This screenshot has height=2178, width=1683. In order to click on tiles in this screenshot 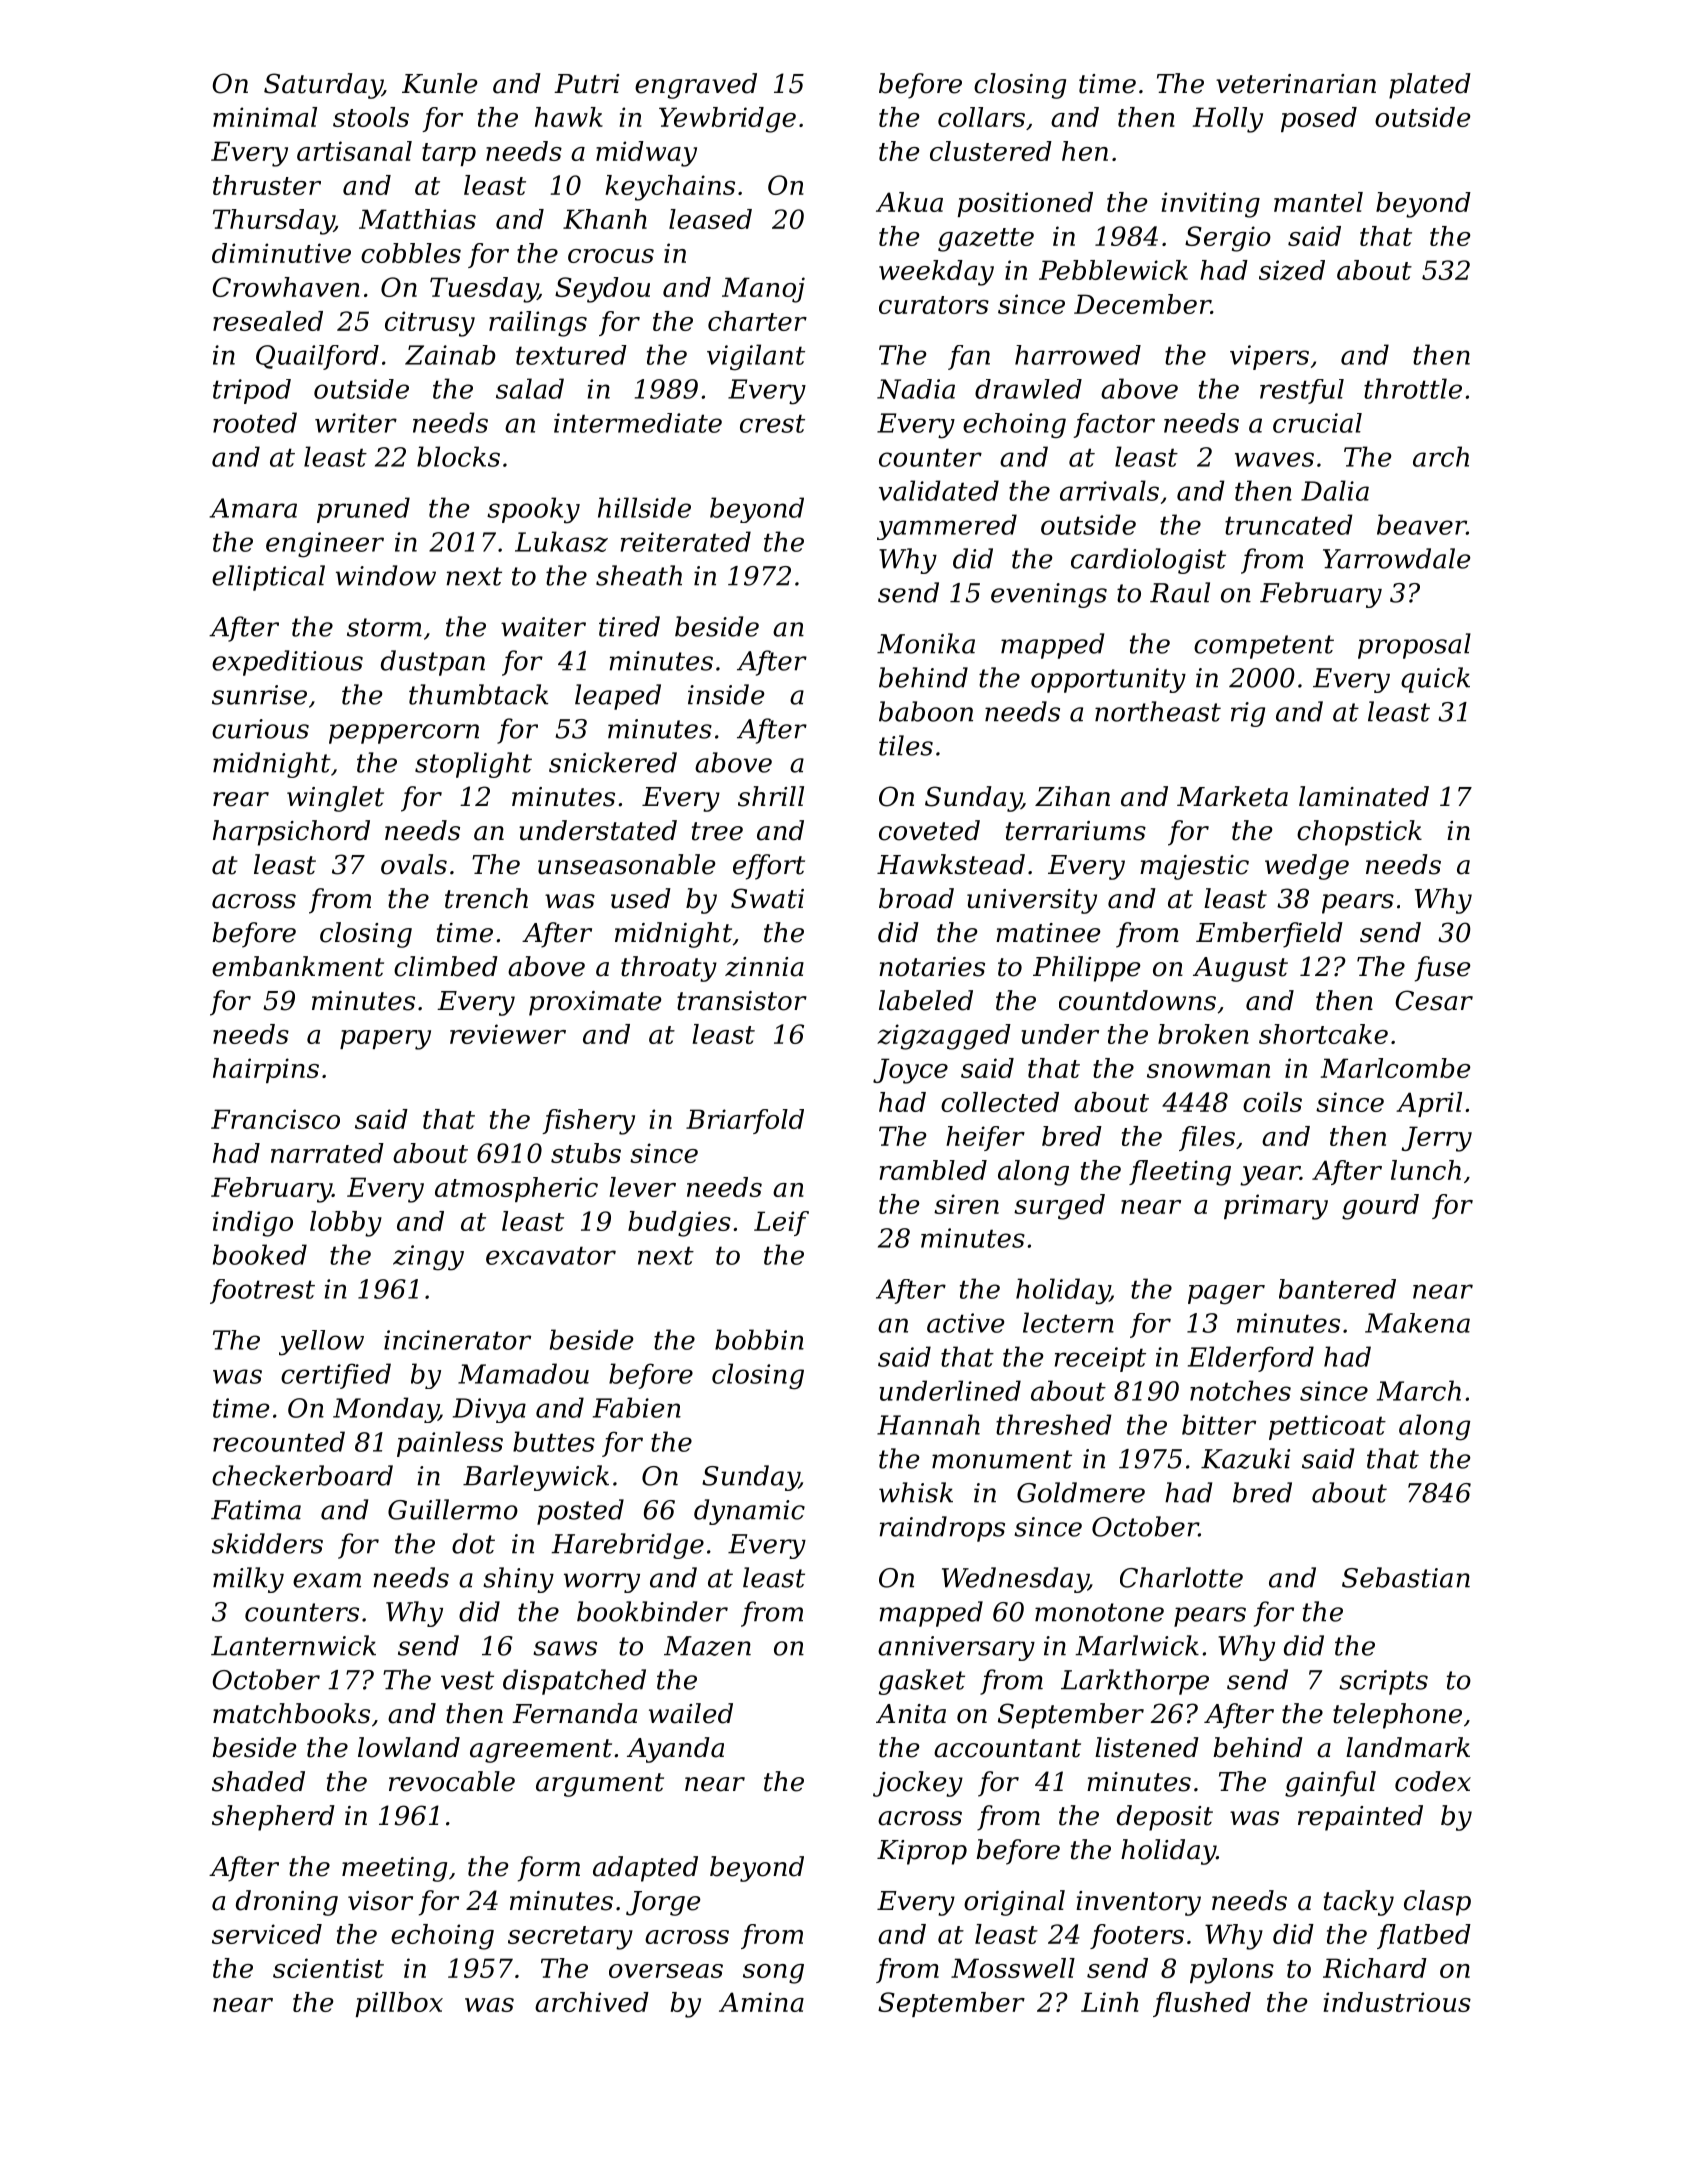, I will do `click(906, 745)`.
